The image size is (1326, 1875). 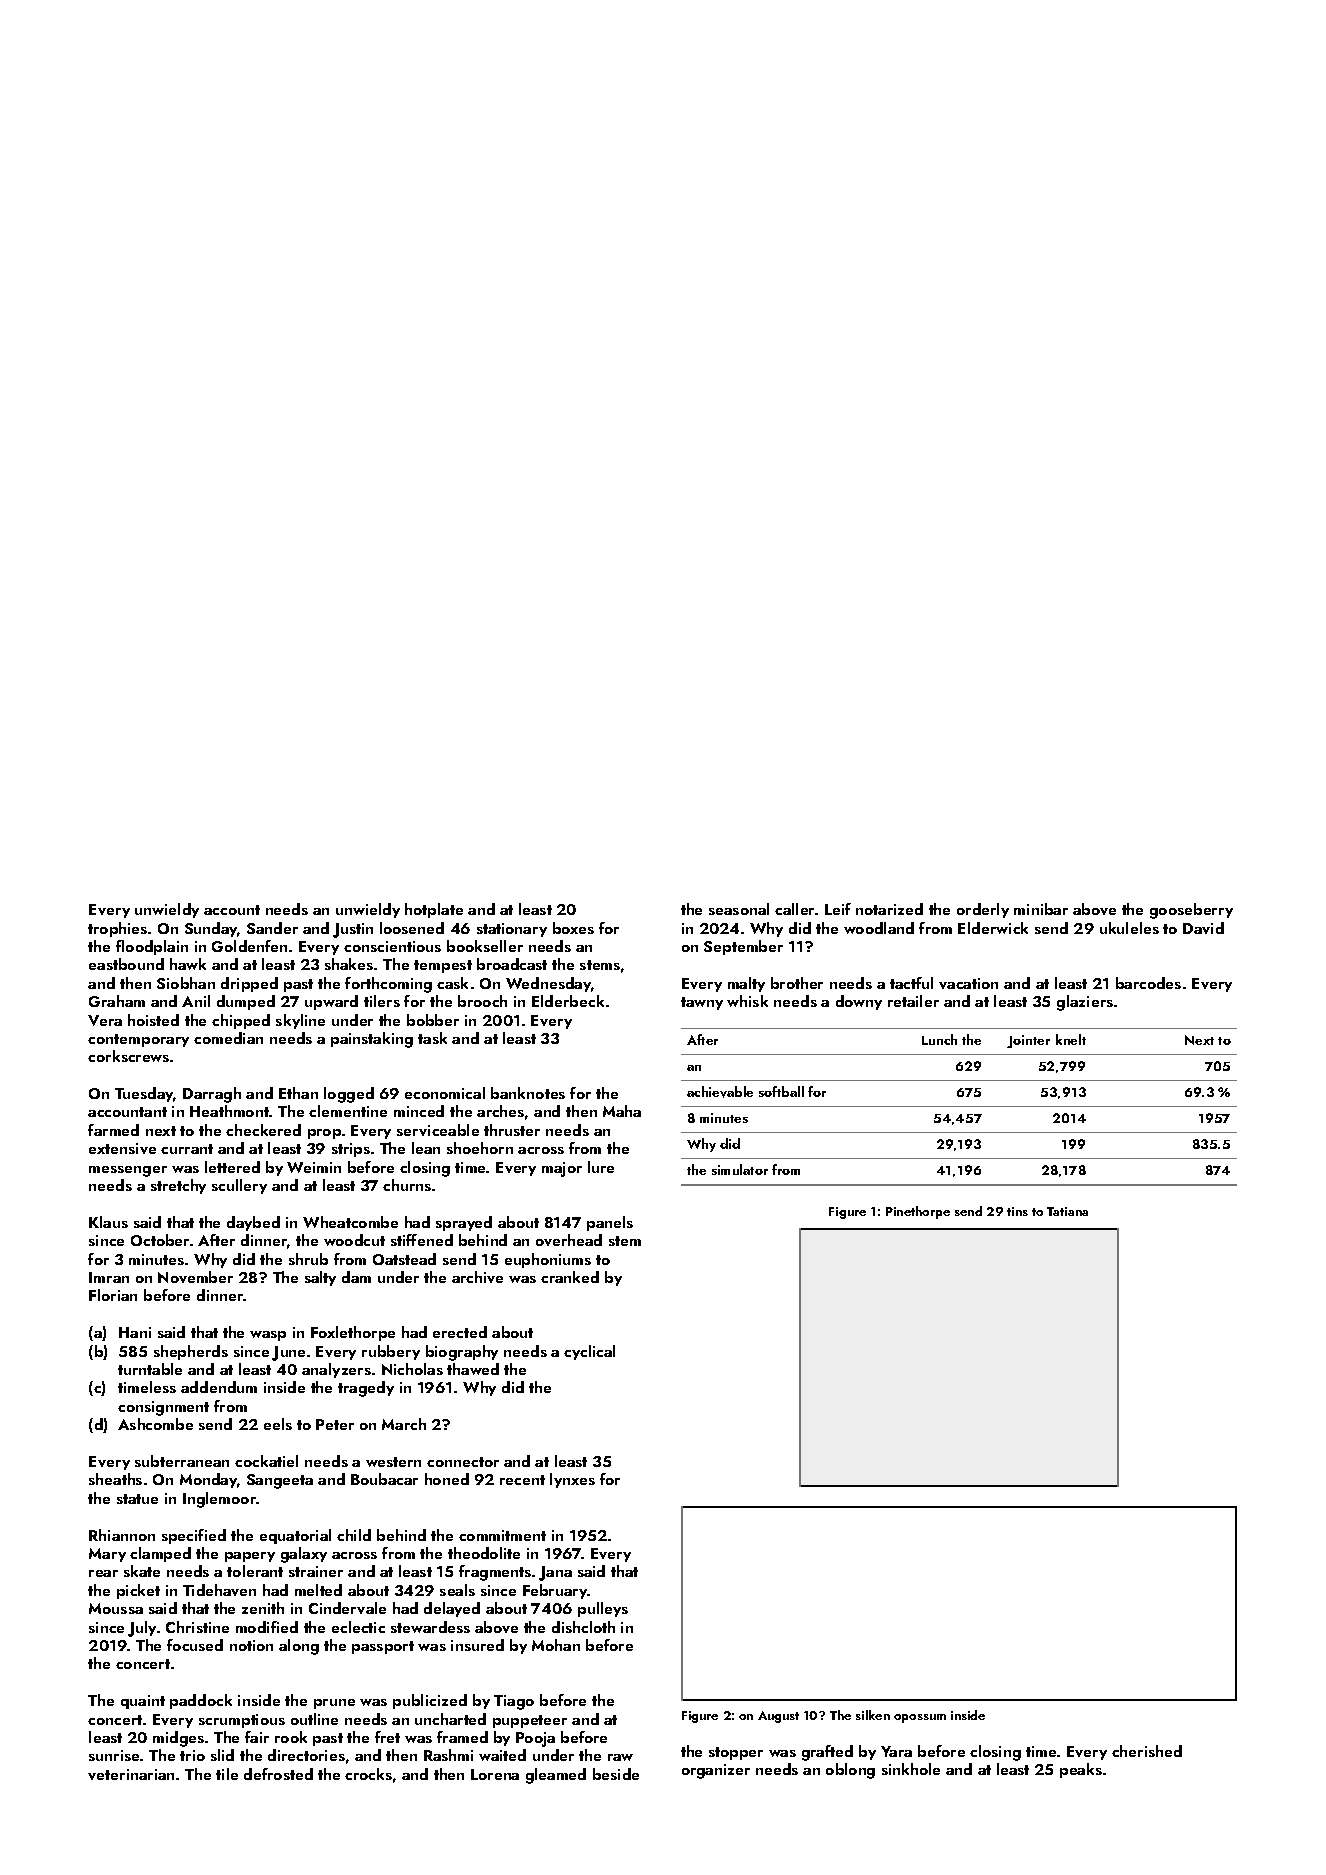 What do you see at coordinates (739, 909) in the document?
I see `seasonal` at bounding box center [739, 909].
